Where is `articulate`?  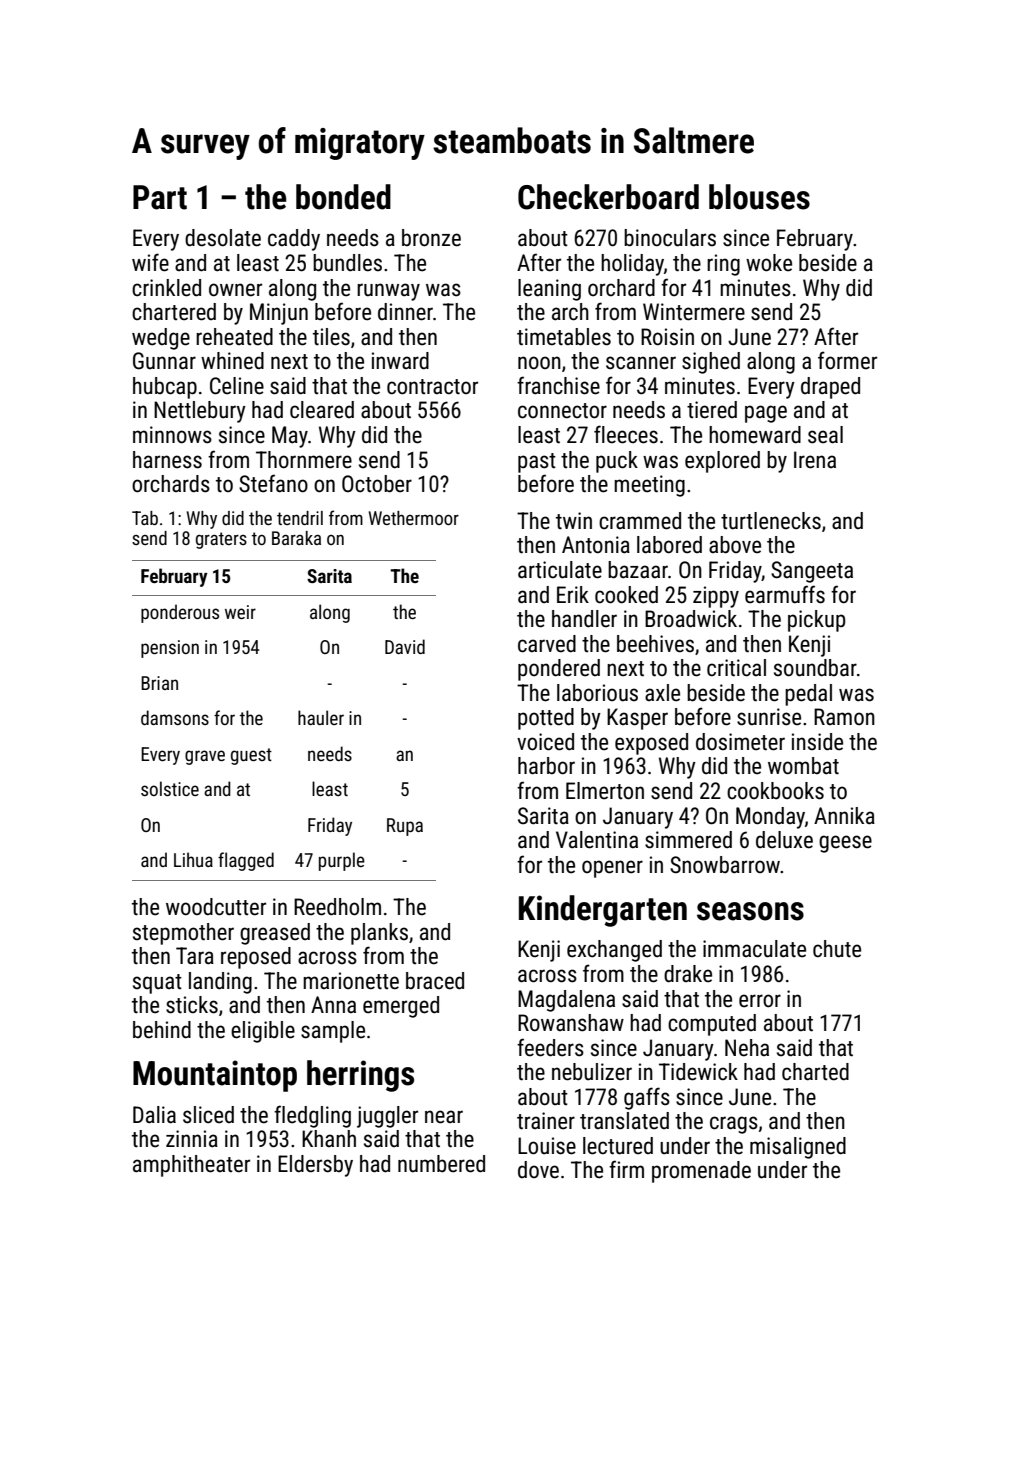
articulate is located at coordinates (560, 570).
